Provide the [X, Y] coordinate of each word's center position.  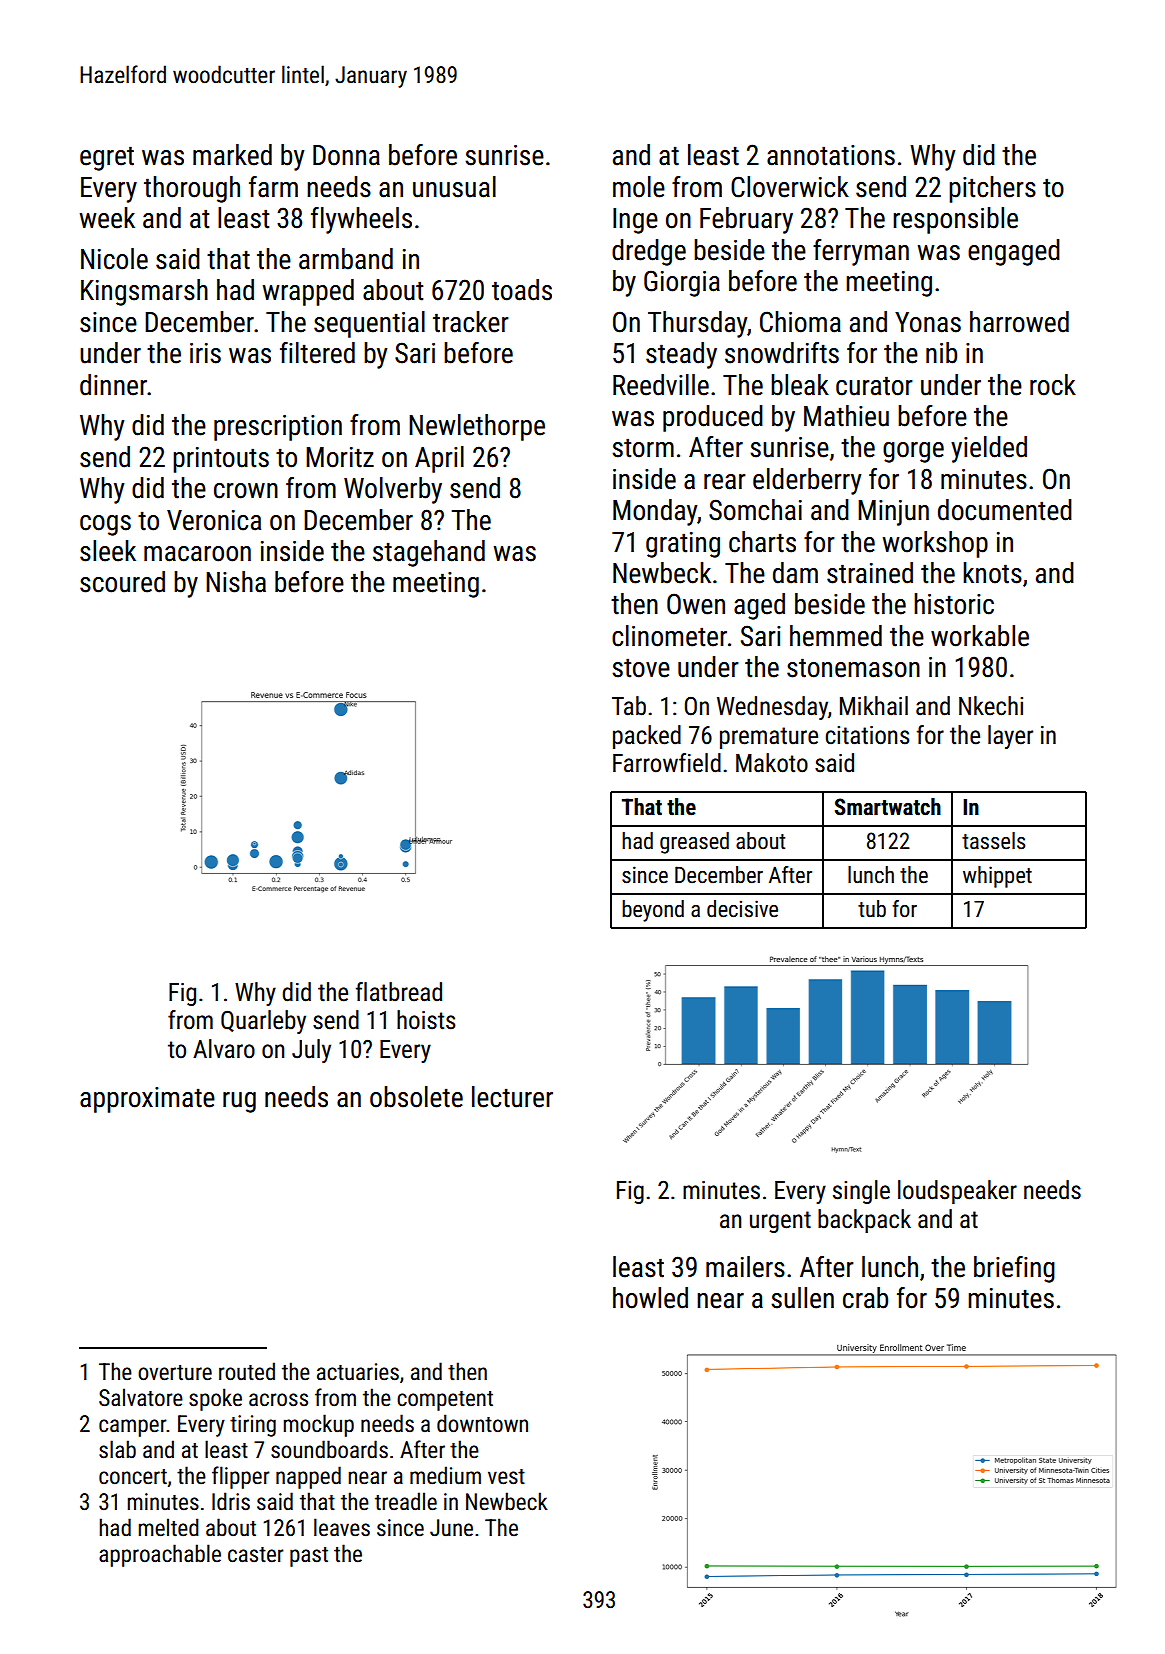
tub [872, 909]
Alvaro [224, 1049]
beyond [653, 911]
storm [643, 448]
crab [865, 1298]
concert [133, 1477]
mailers [745, 1267]
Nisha [236, 582]
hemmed [836, 636]
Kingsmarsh [144, 292]
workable [980, 636]
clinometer [669, 636]
